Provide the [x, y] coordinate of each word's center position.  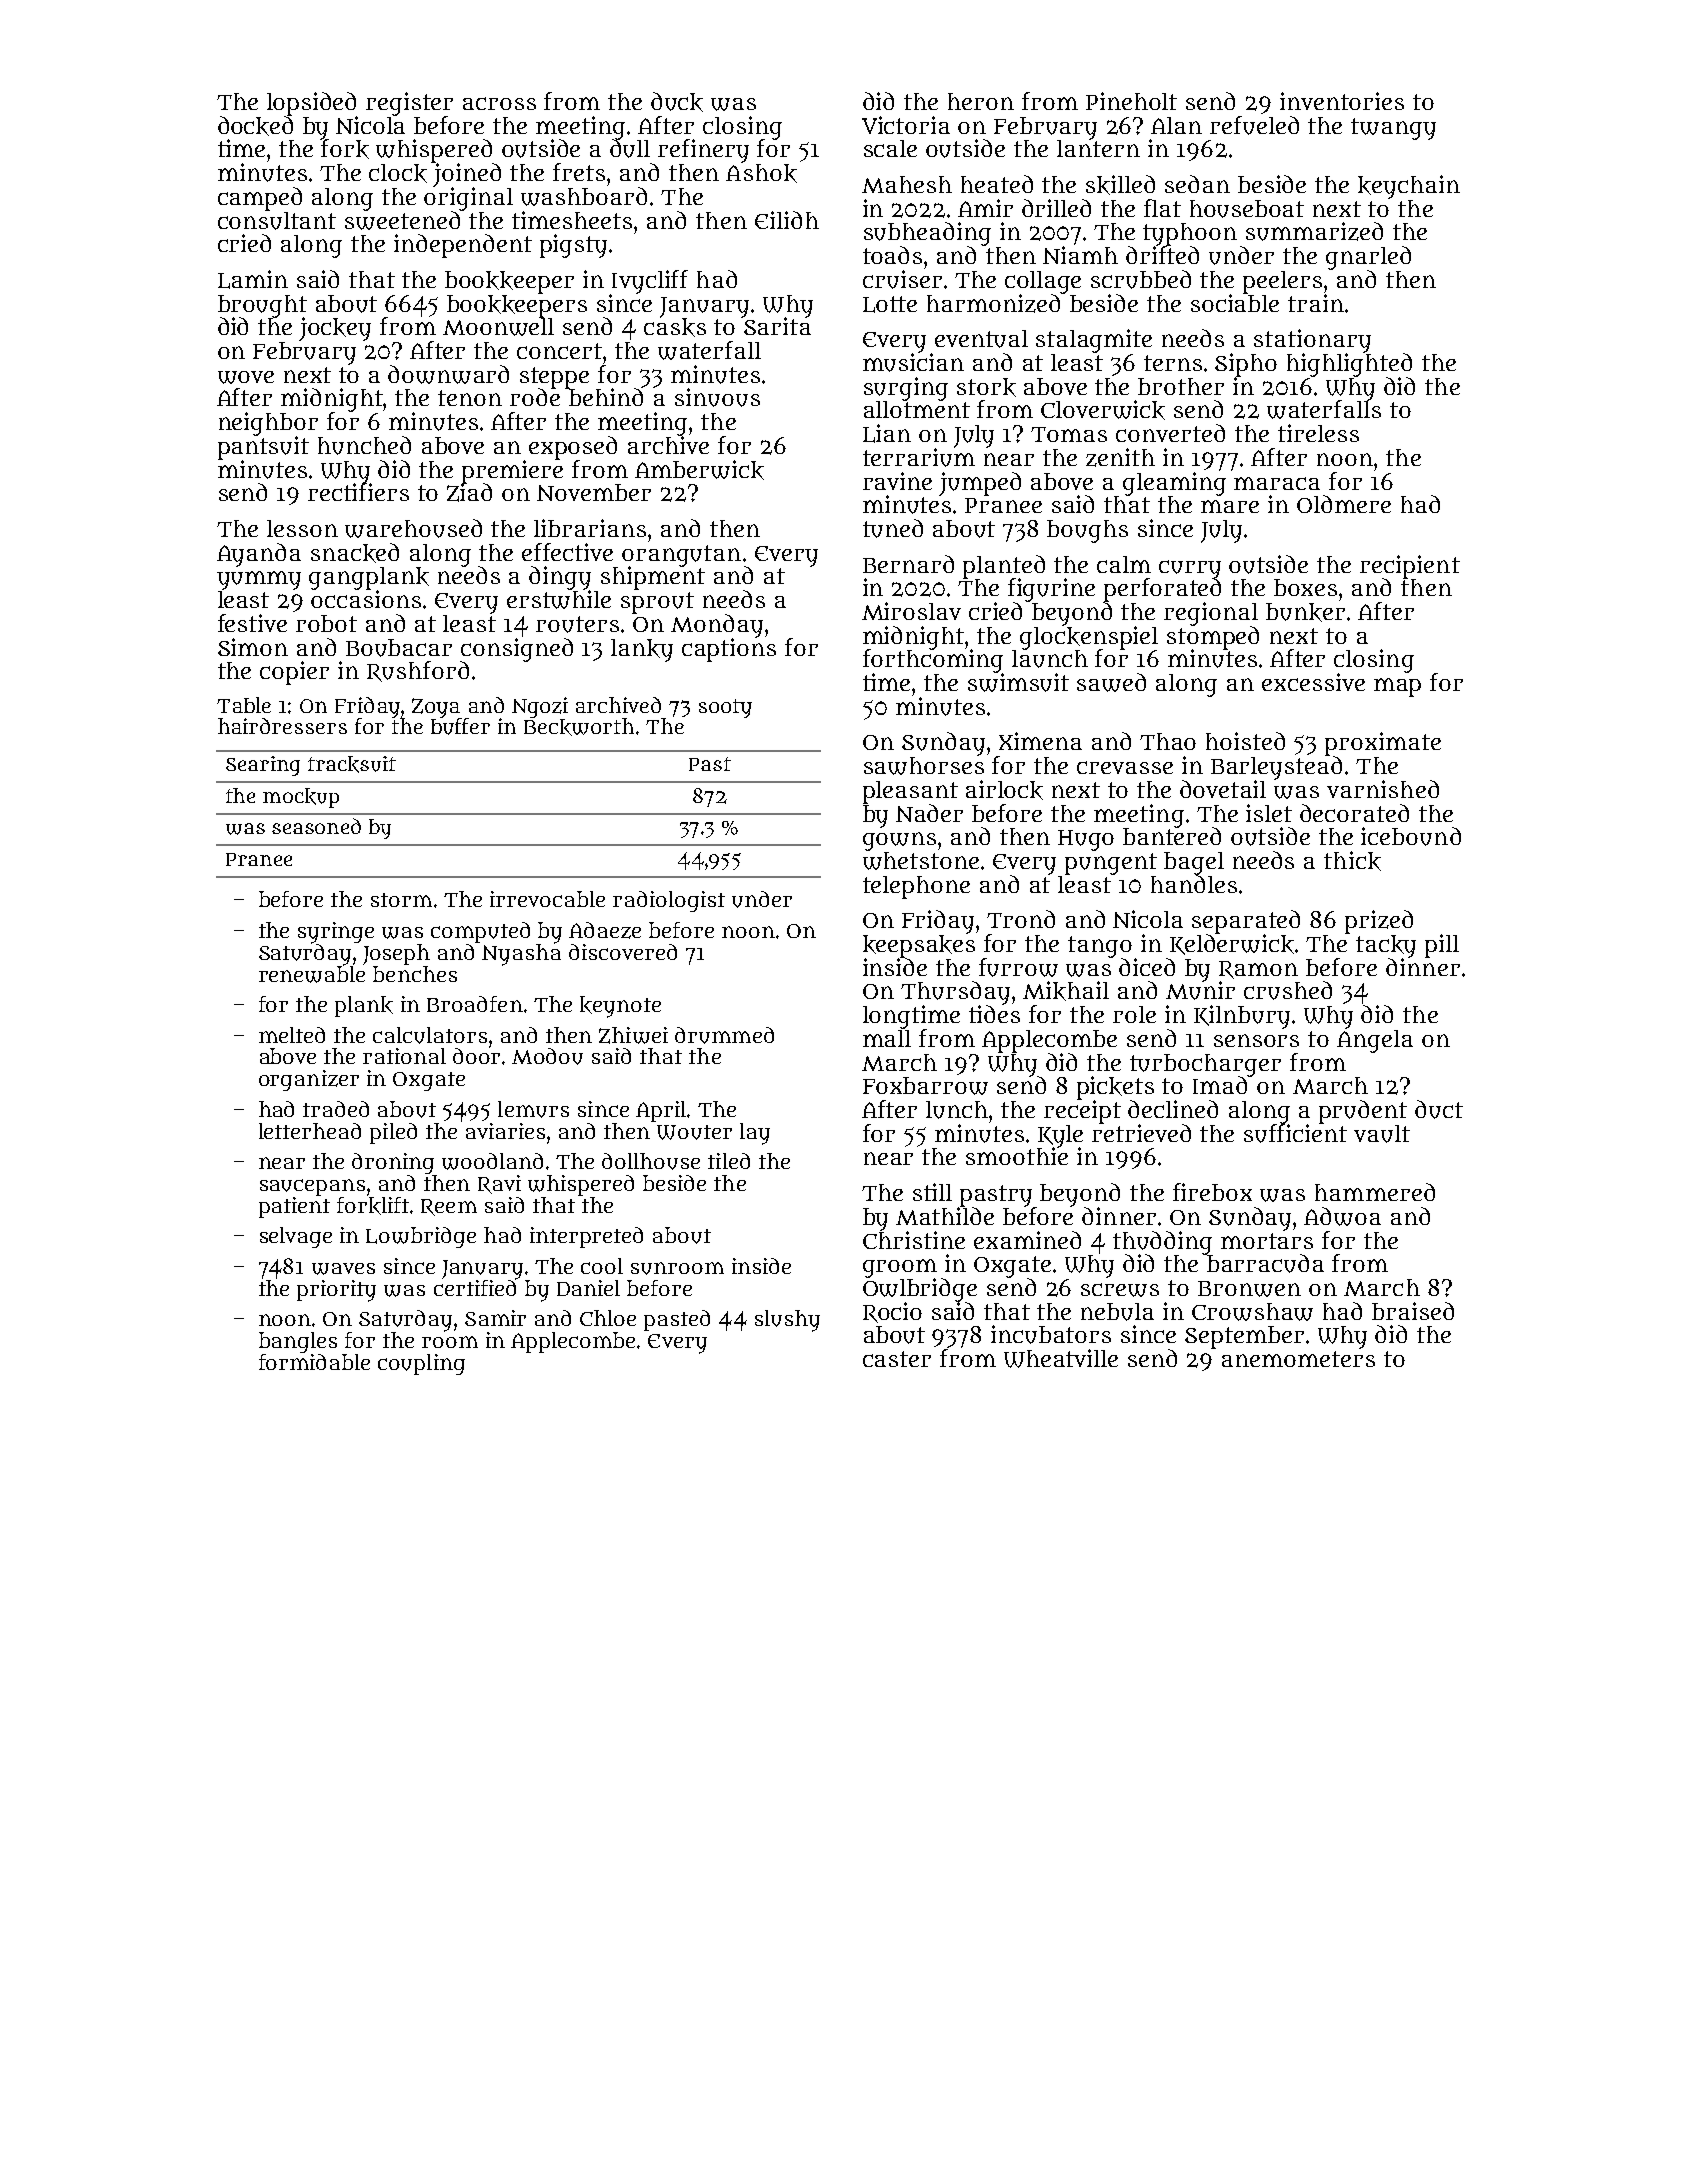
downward [448, 374]
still [932, 1192]
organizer [309, 1080]
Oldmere [1344, 504]
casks [675, 327]
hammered [1375, 1192]
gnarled [1368, 258]
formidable [314, 1362]
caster [897, 1359]
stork [986, 387]
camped [260, 199]
